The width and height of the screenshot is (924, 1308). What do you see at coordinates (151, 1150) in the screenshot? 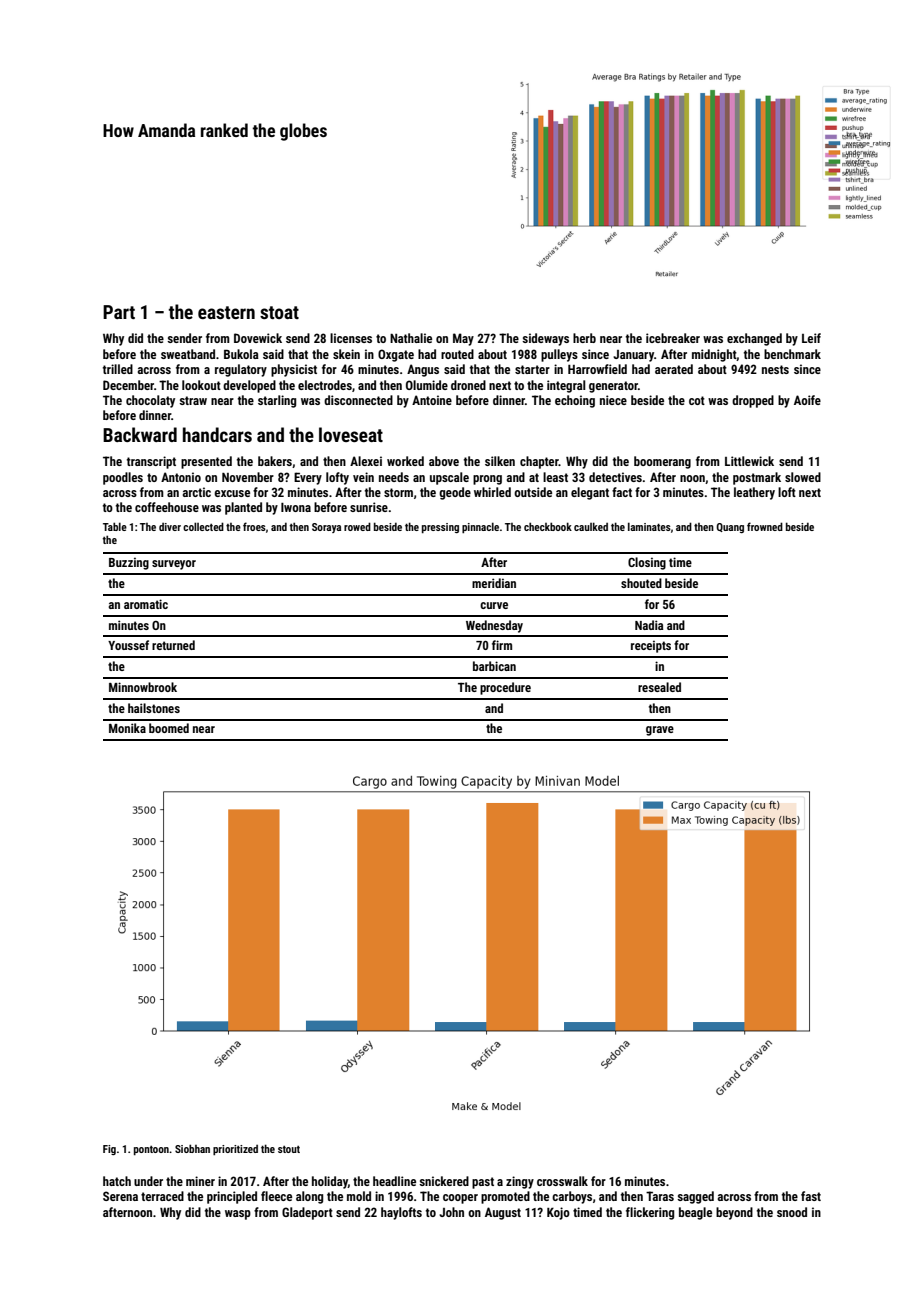
I see `pontoon` at bounding box center [151, 1150].
